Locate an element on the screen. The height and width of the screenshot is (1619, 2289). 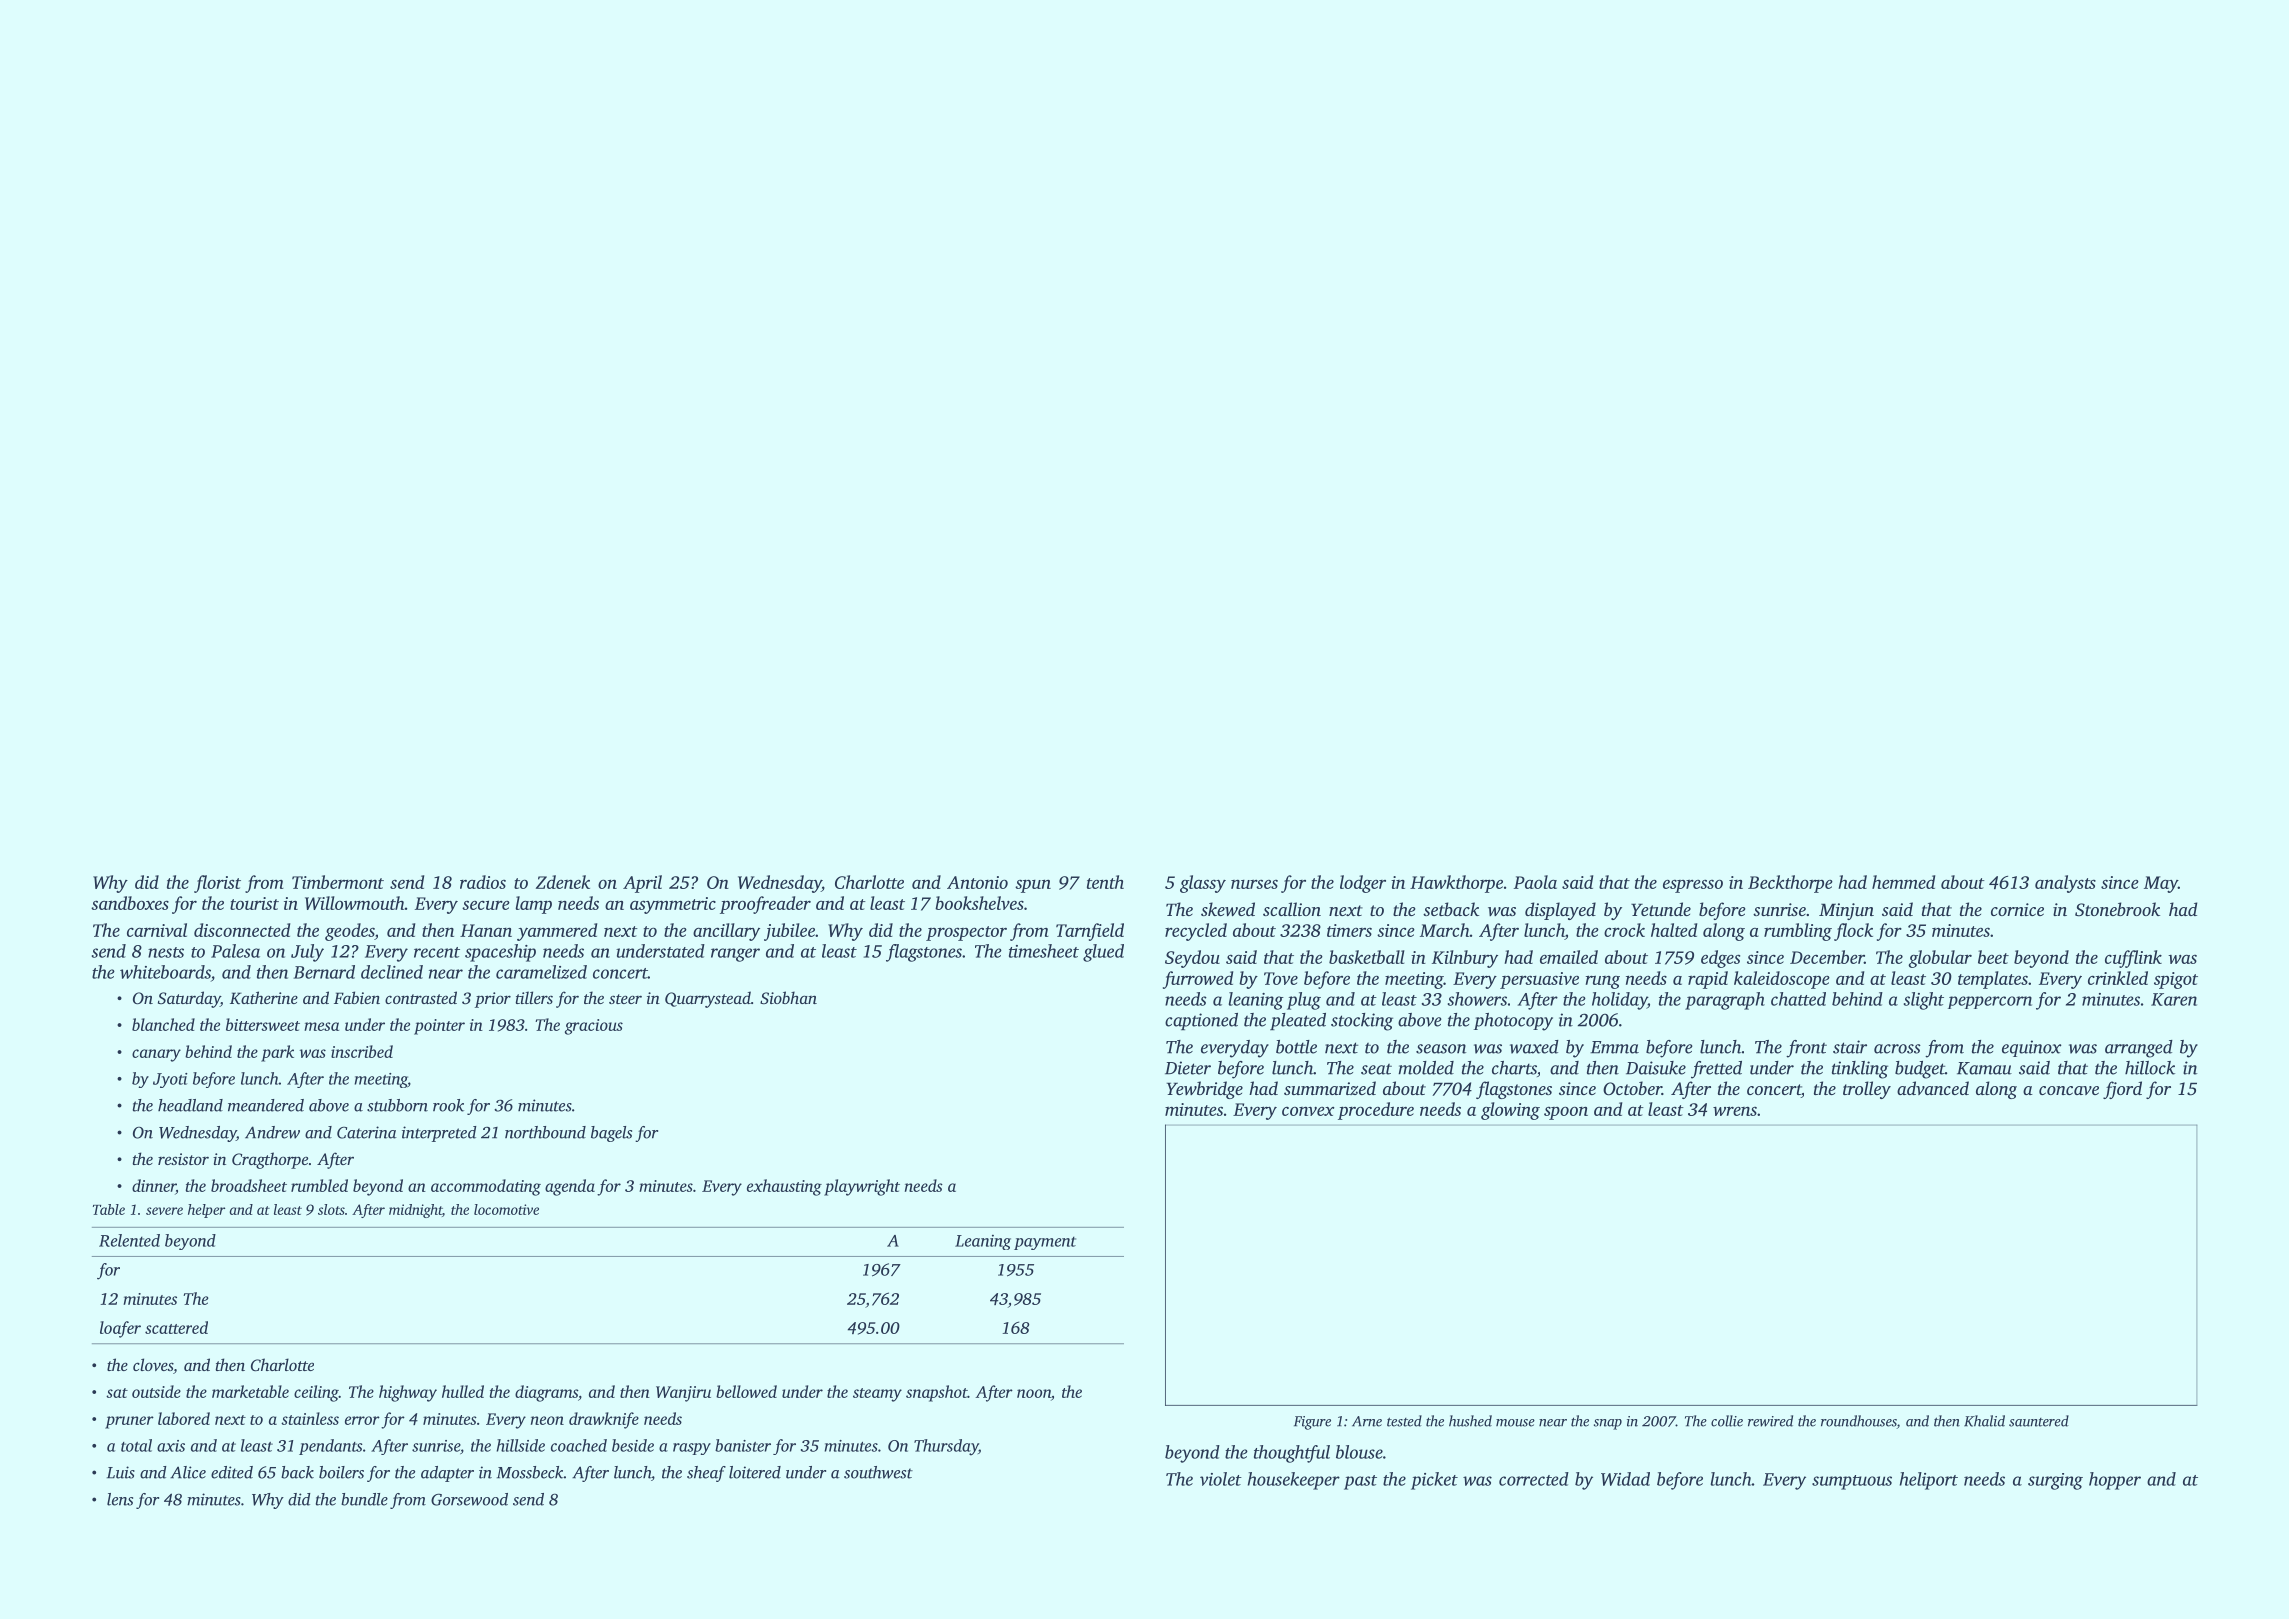
steamy is located at coordinates (877, 1395).
